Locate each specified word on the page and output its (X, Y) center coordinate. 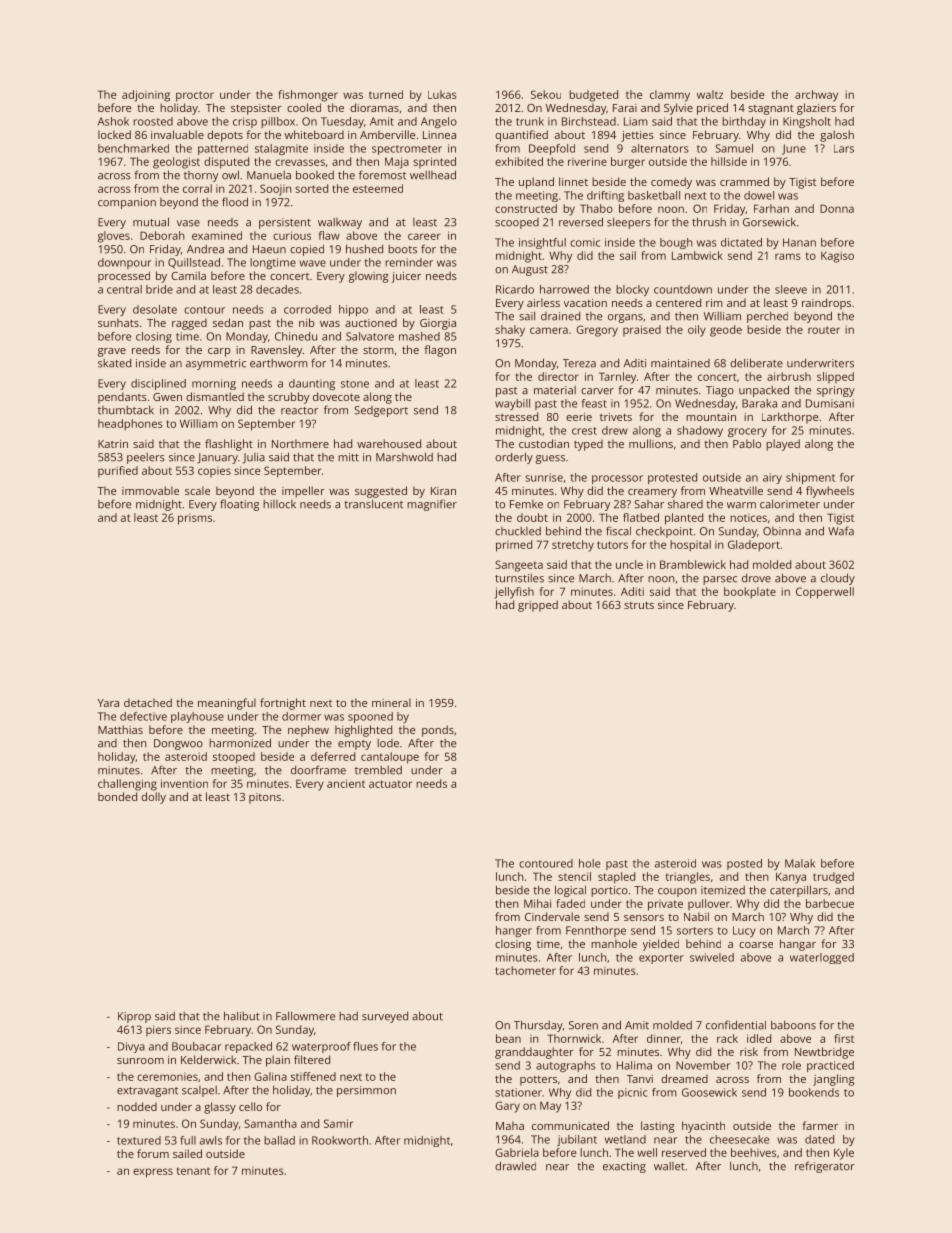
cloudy (838, 579)
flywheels (830, 492)
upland (536, 183)
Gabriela (517, 1152)
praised (642, 330)
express (153, 1173)
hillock (279, 504)
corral (197, 188)
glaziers (816, 109)
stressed (516, 416)
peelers (146, 458)
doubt (532, 517)
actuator (390, 784)
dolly (153, 798)
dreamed (684, 1078)
